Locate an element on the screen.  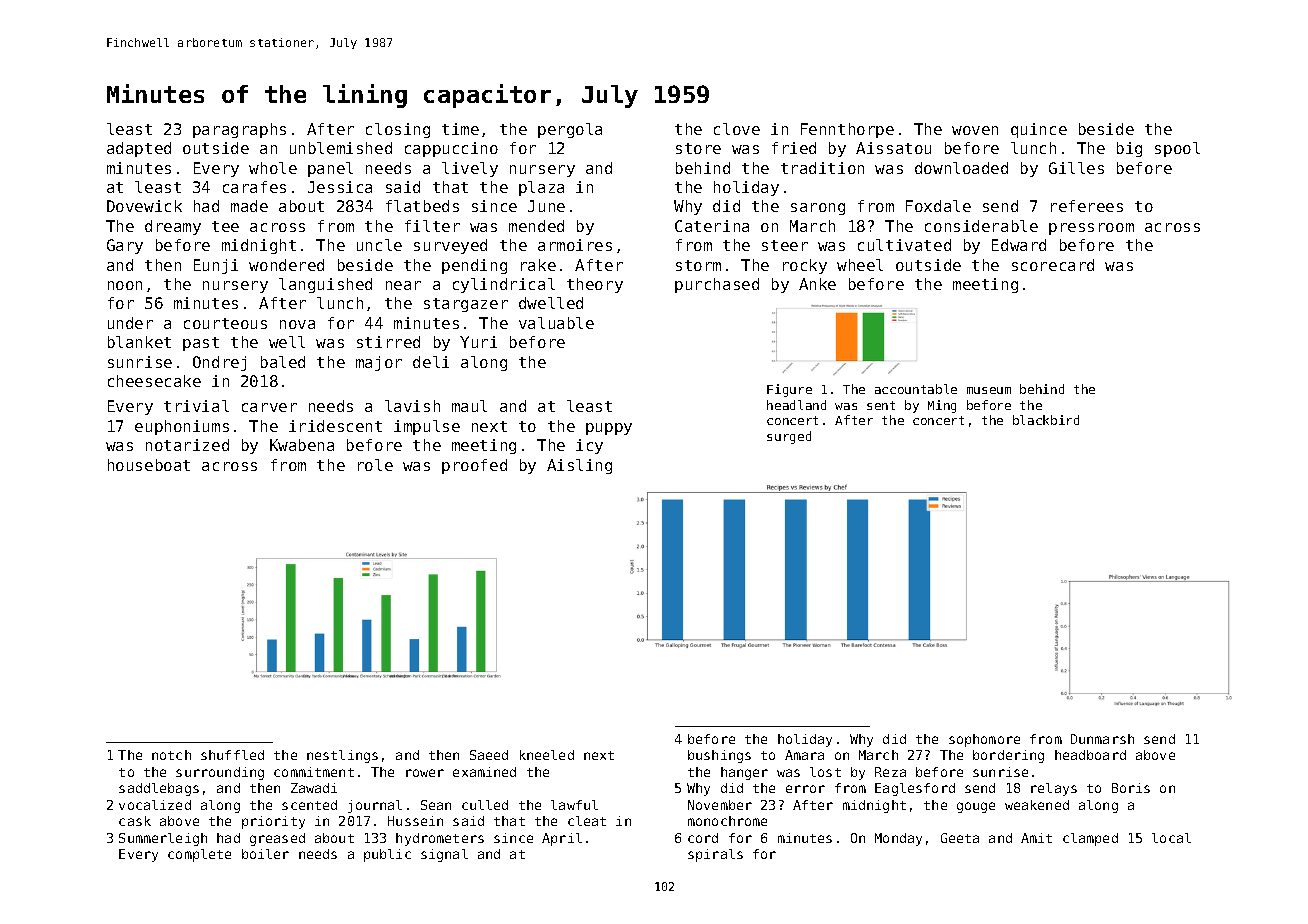
Fennthorpe is located at coordinates (847, 130).
